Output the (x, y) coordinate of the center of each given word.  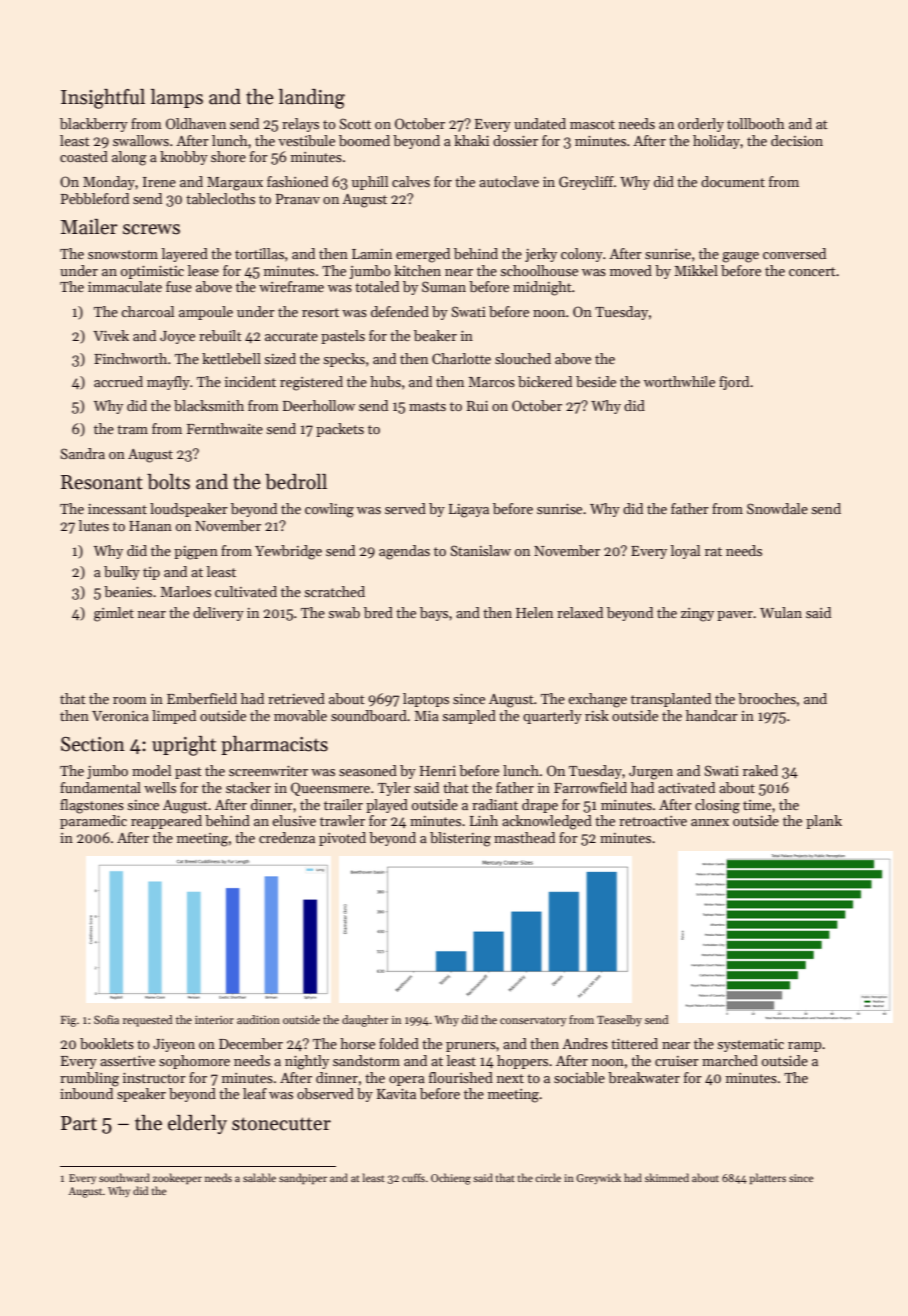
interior (214, 1020)
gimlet (114, 614)
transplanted (671, 700)
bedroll (296, 482)
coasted (84, 156)
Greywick (598, 1178)
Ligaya (469, 511)
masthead (524, 837)
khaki (471, 140)
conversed (794, 253)
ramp (805, 1047)
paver (735, 616)
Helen (534, 612)
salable (259, 1177)
